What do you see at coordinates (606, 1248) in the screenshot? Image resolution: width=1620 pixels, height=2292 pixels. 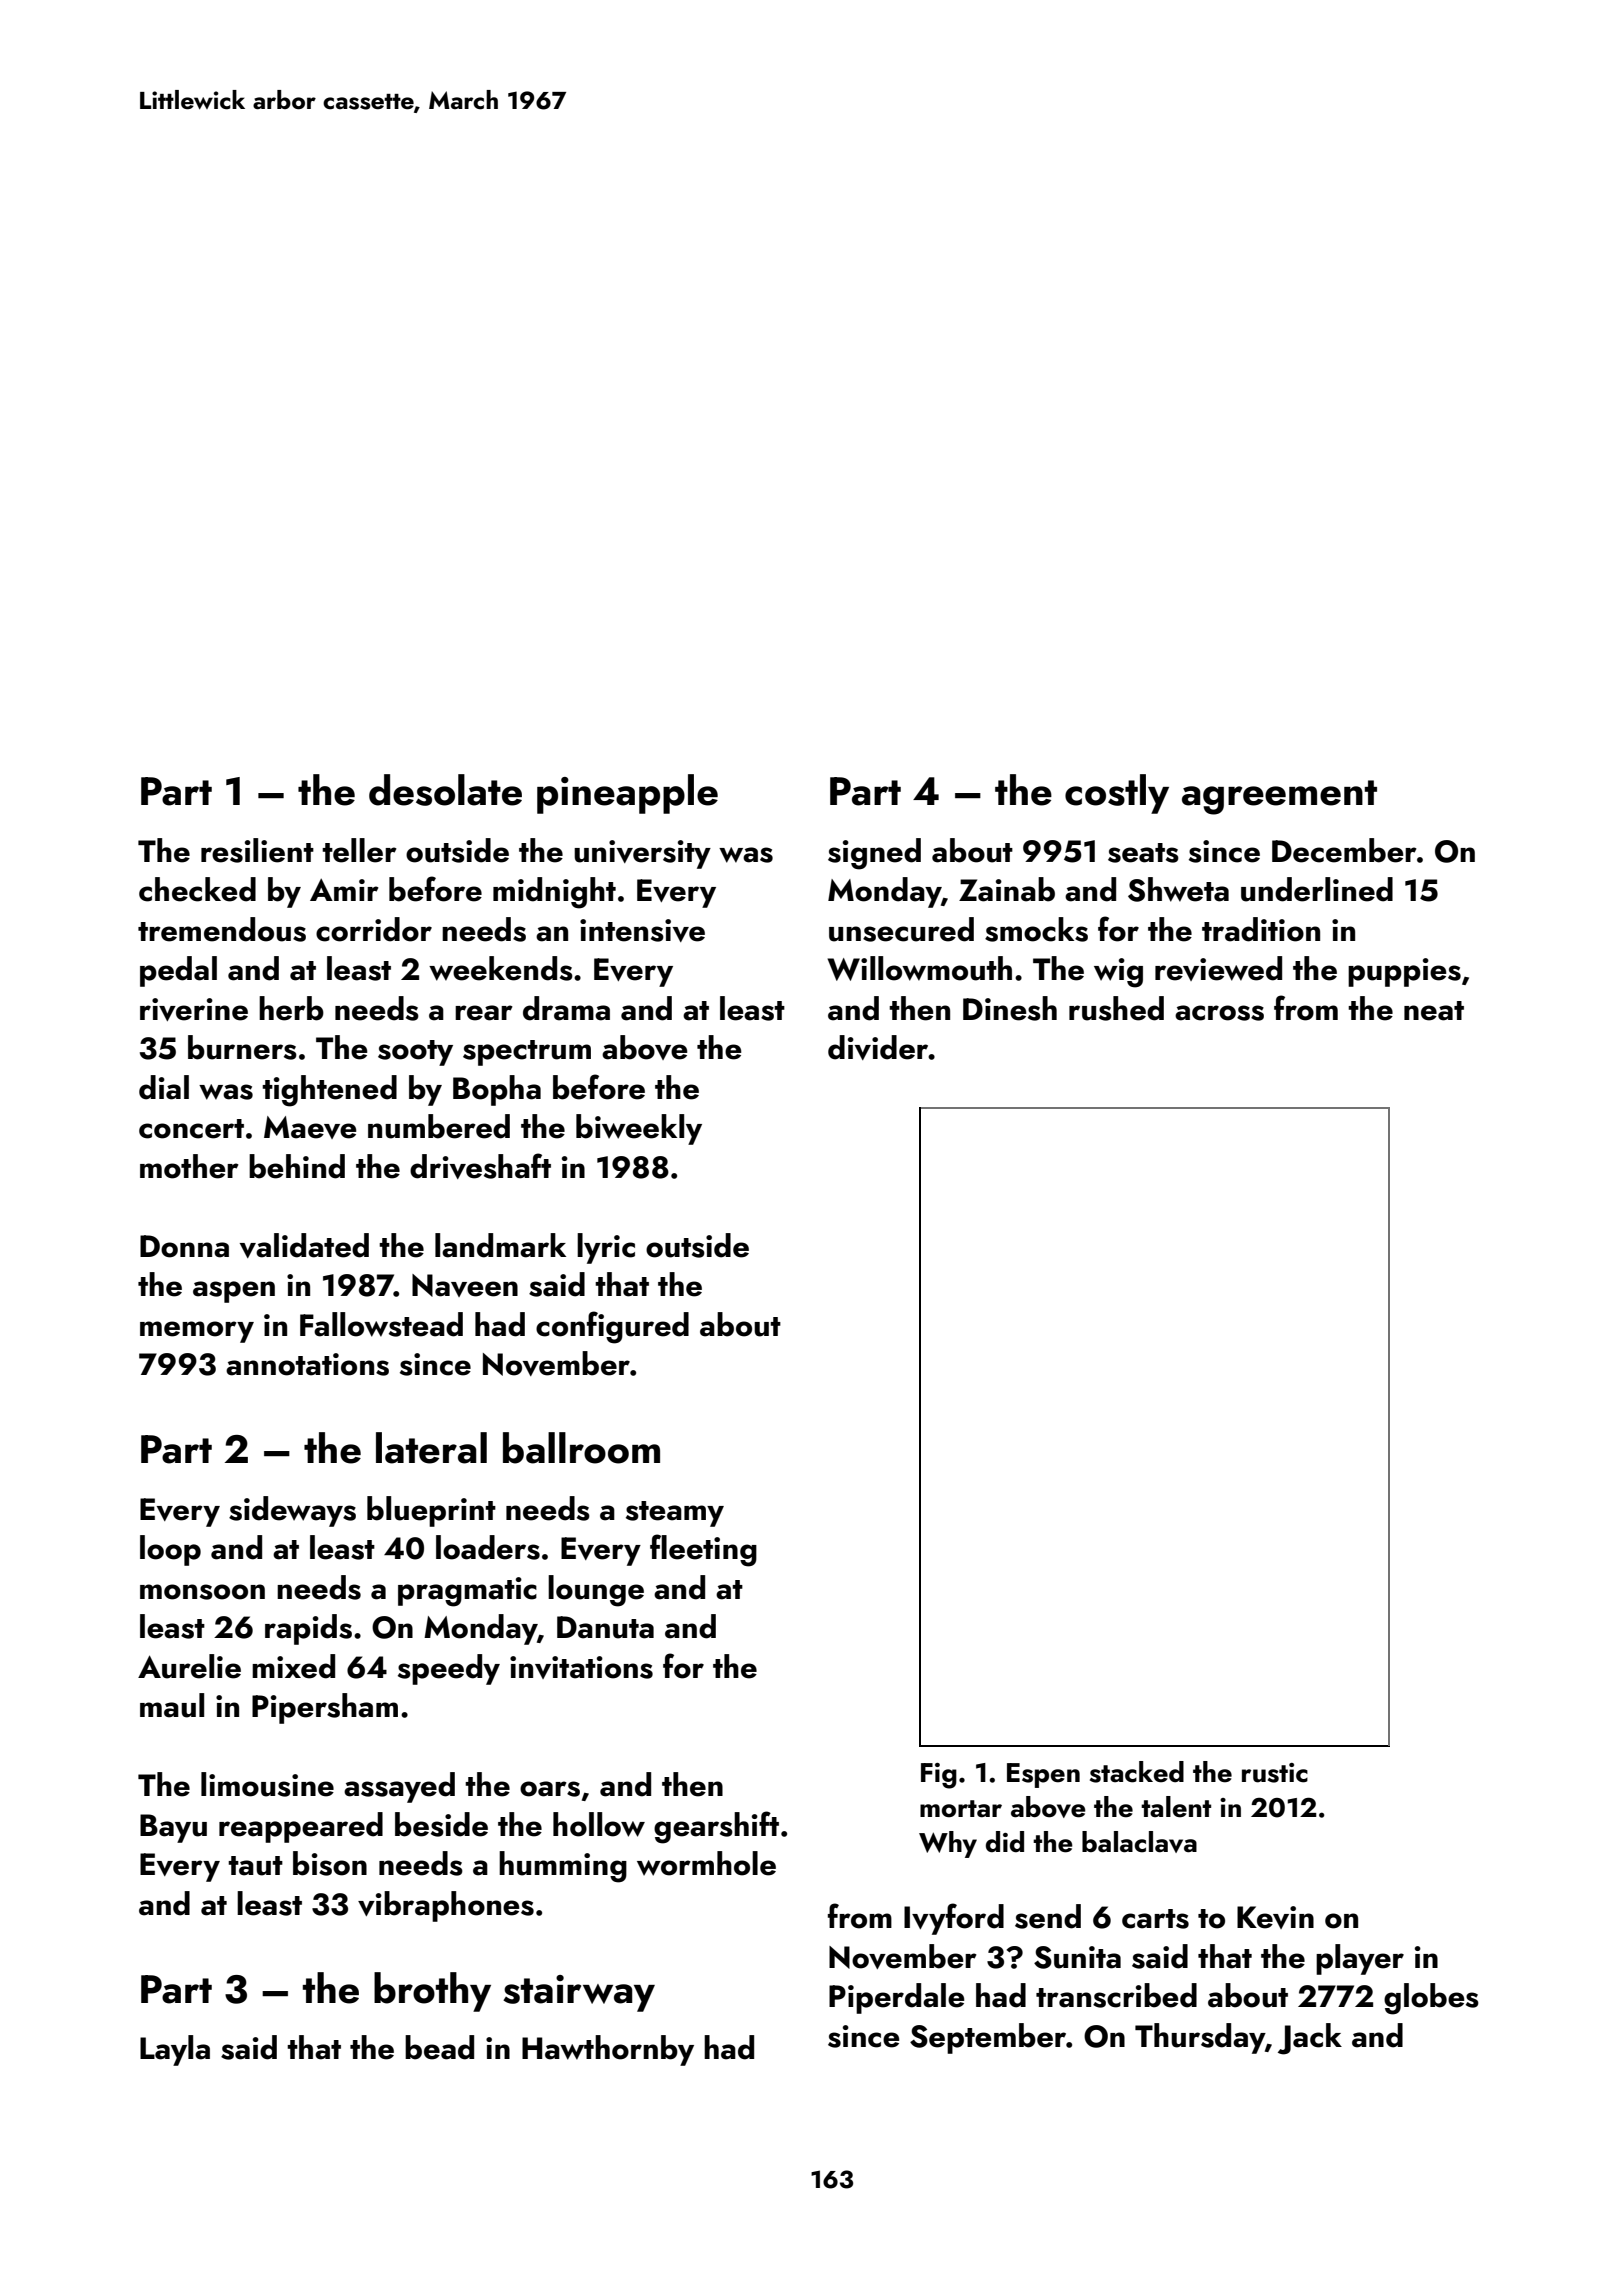 I see `lyric` at bounding box center [606, 1248].
